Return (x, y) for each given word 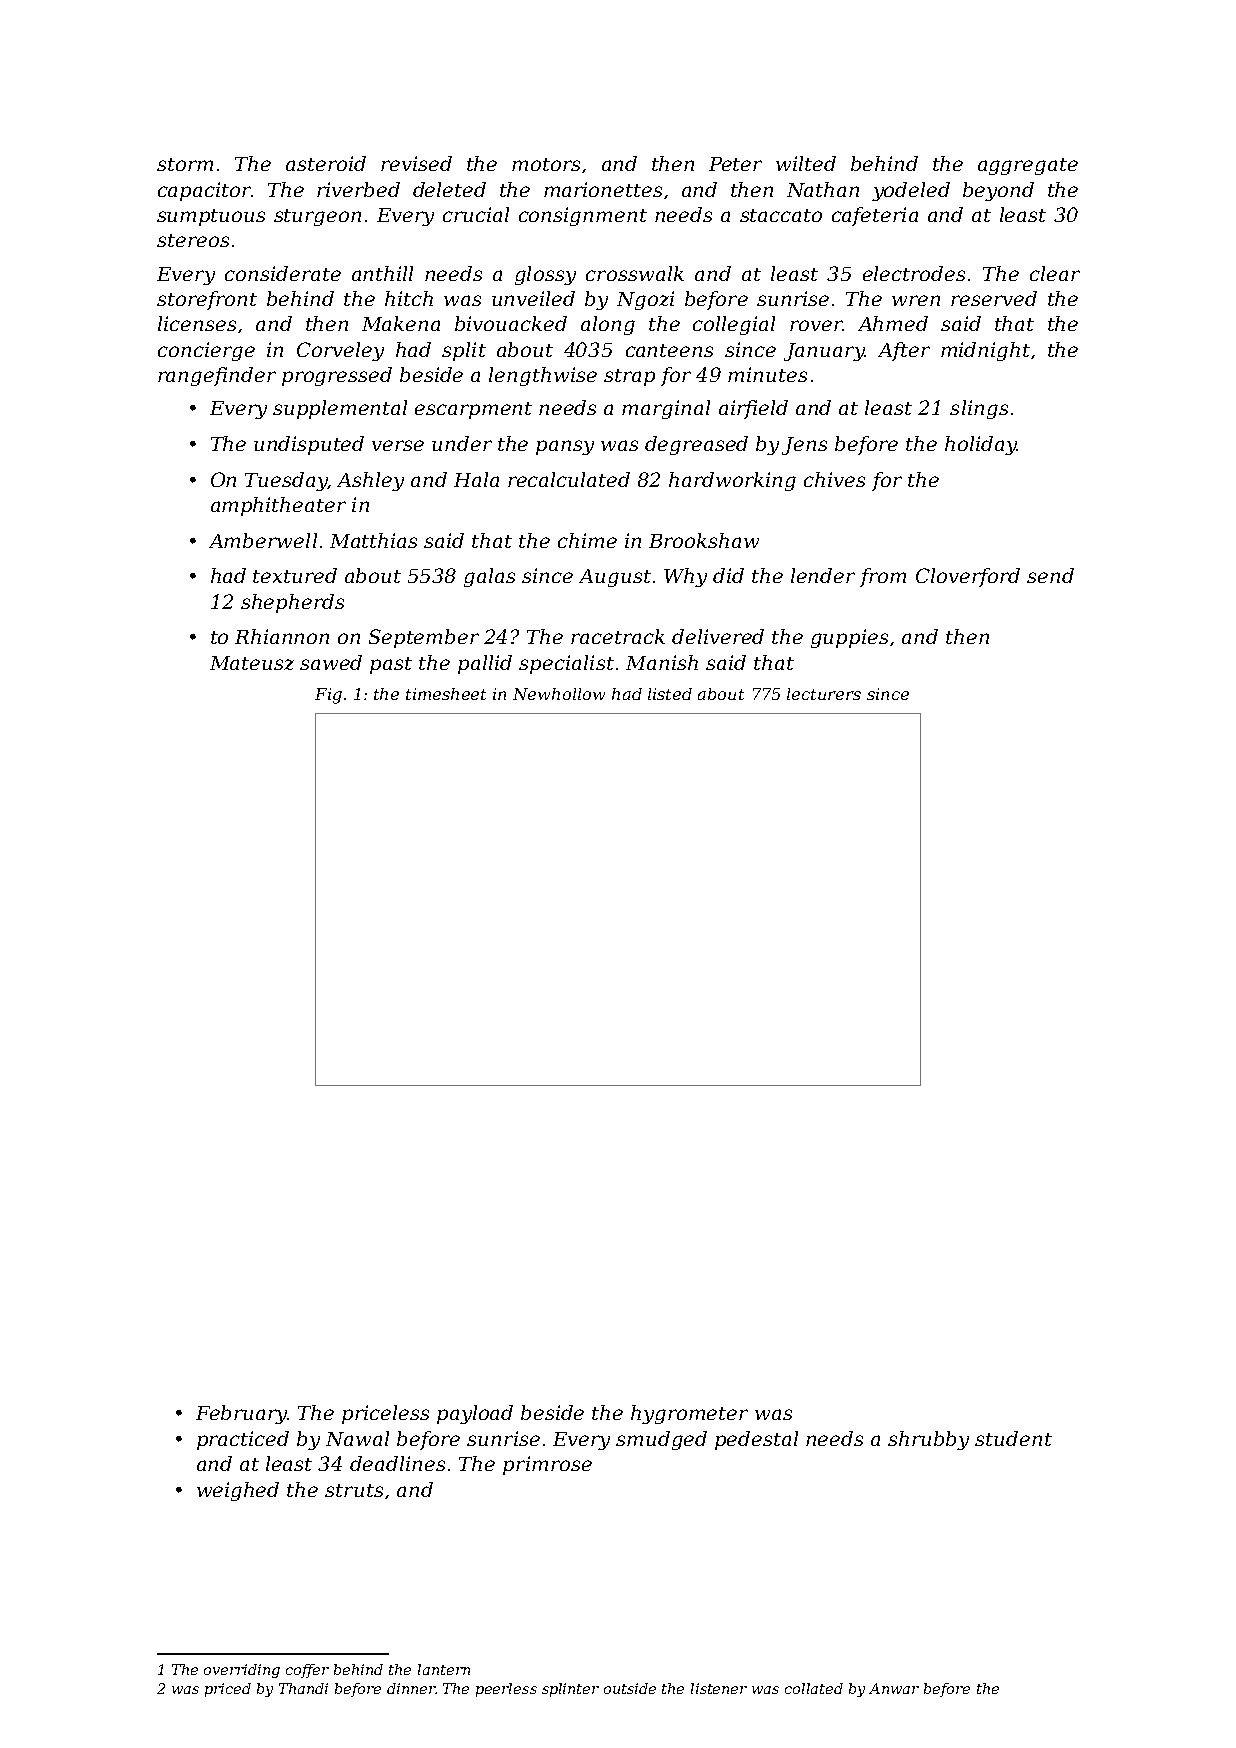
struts (354, 1490)
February (241, 1414)
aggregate (1028, 166)
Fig (328, 696)
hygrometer (689, 1414)
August (615, 578)
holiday (980, 445)
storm (185, 164)
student (1013, 1438)
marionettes (603, 189)
